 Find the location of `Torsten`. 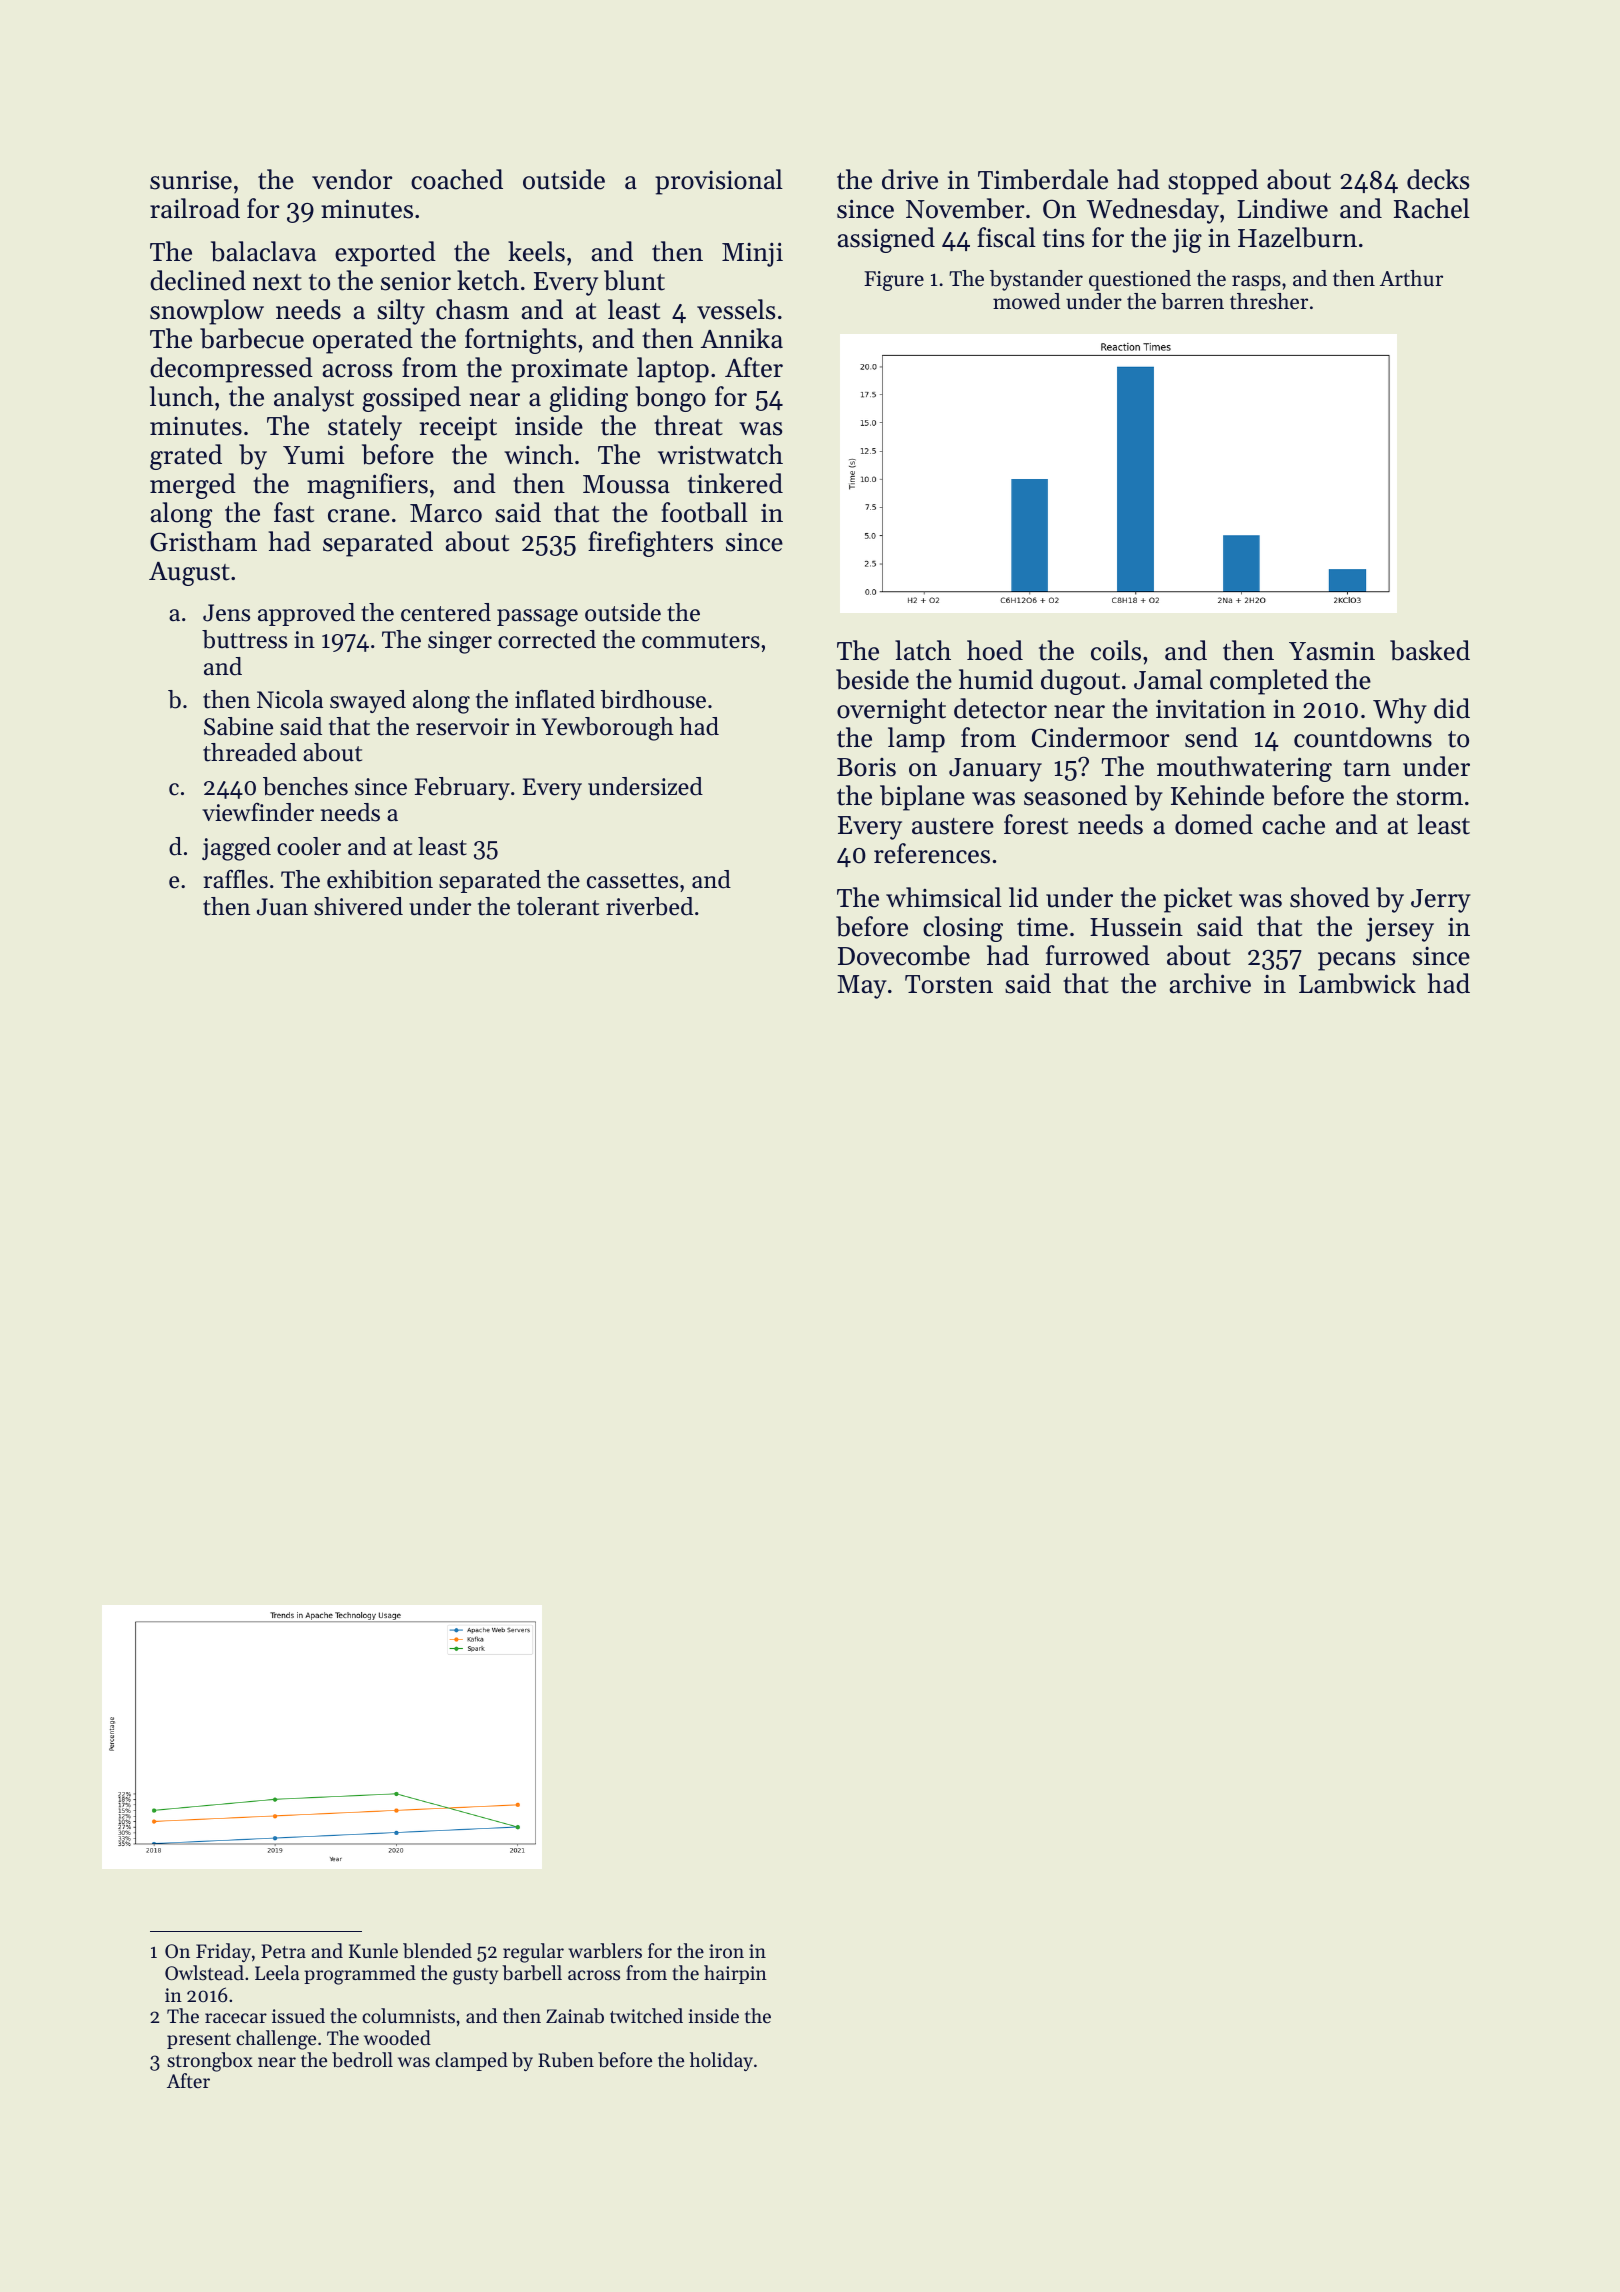

Torsten is located at coordinates (949, 984).
